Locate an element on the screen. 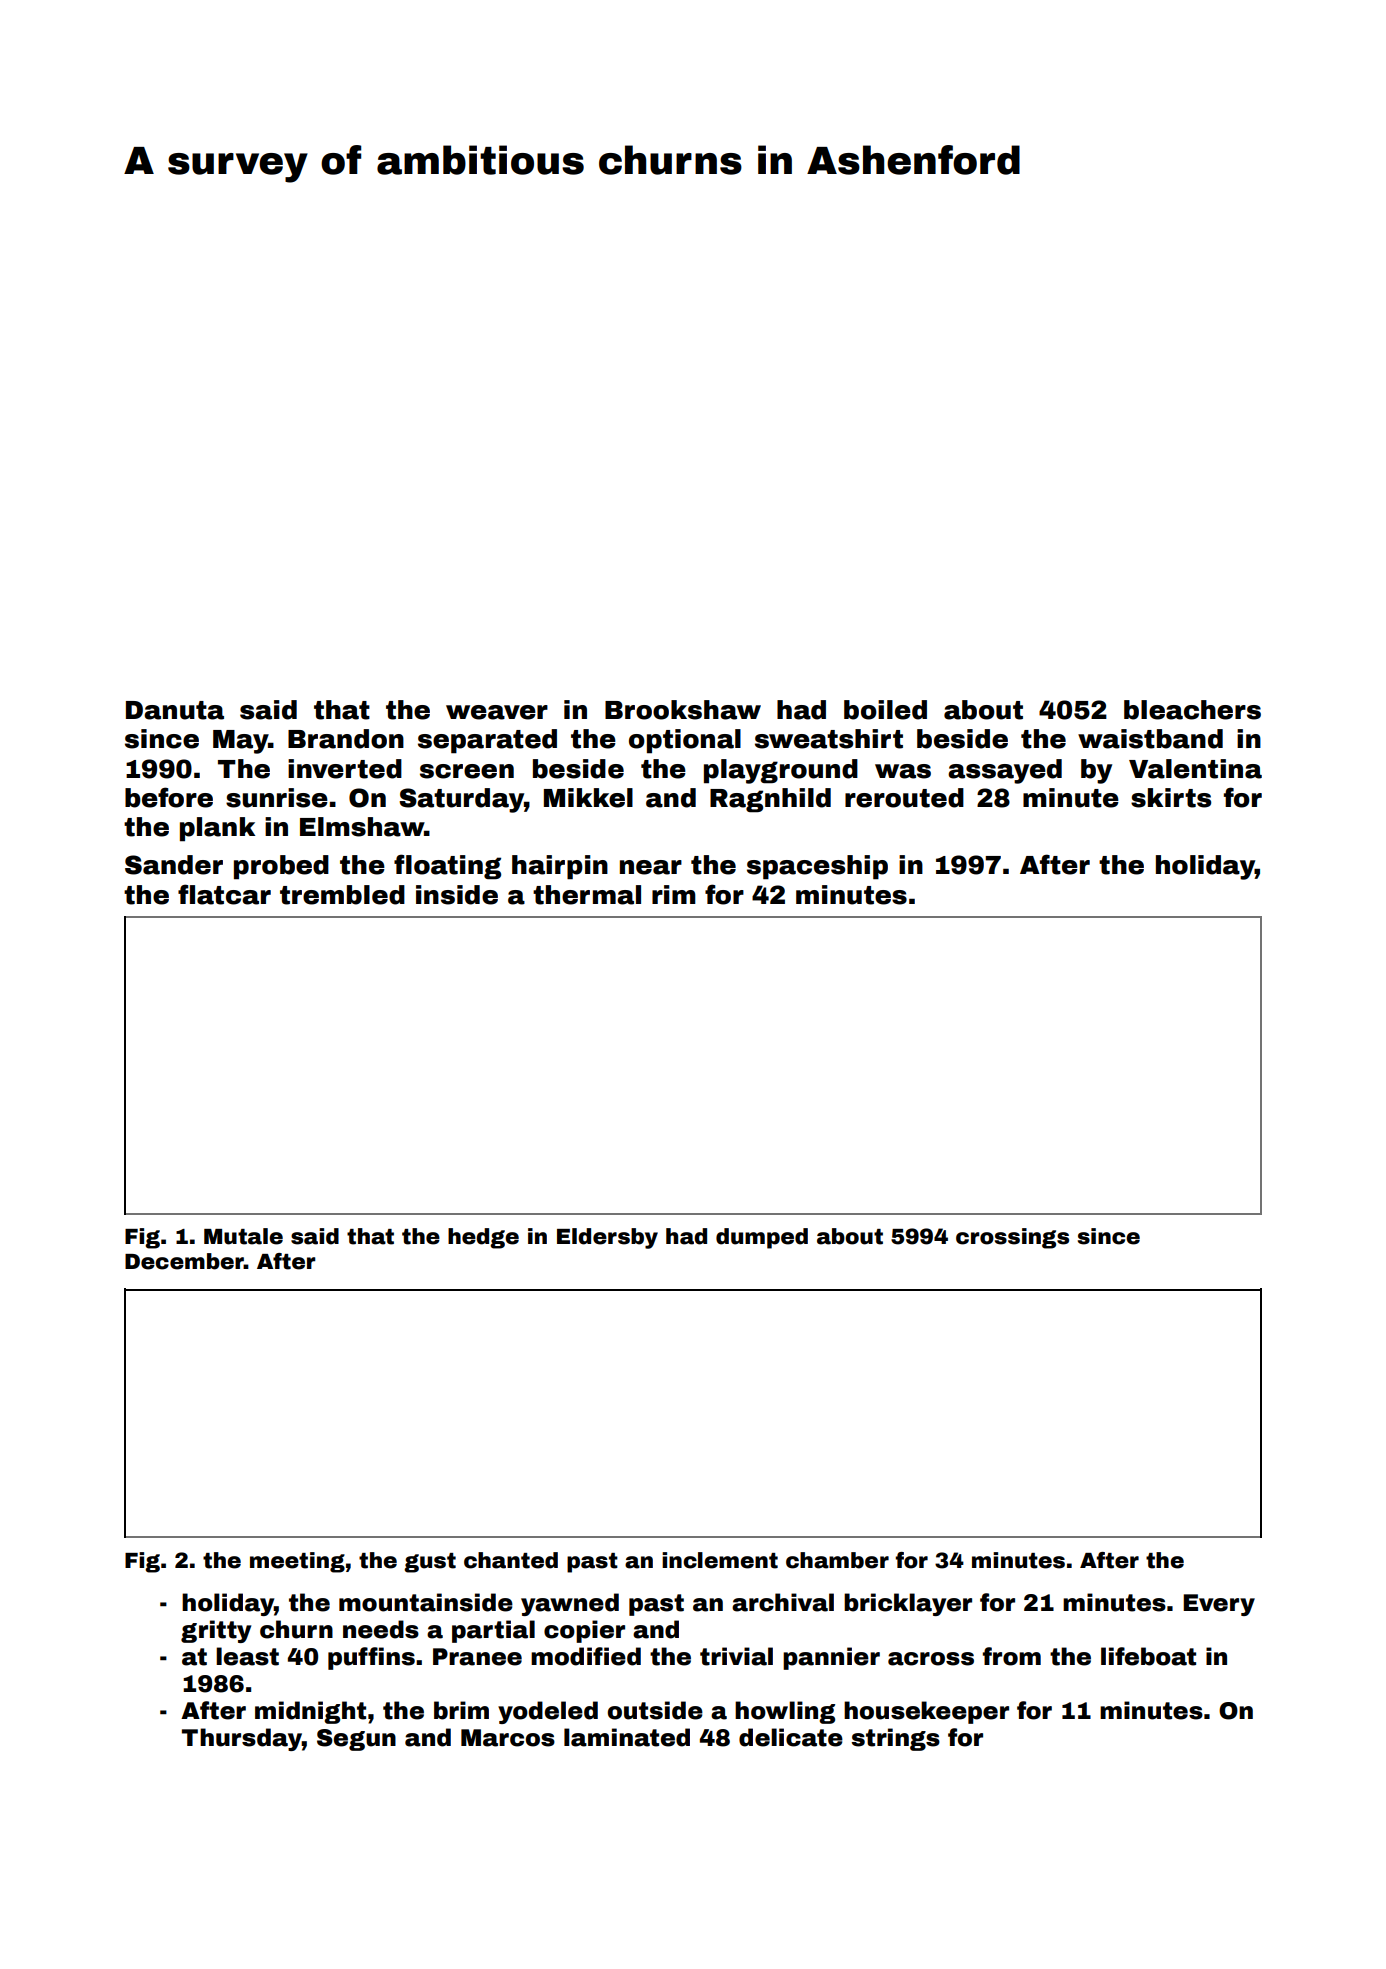 This screenshot has height=1969, width=1386. rerouted is located at coordinates (904, 798).
